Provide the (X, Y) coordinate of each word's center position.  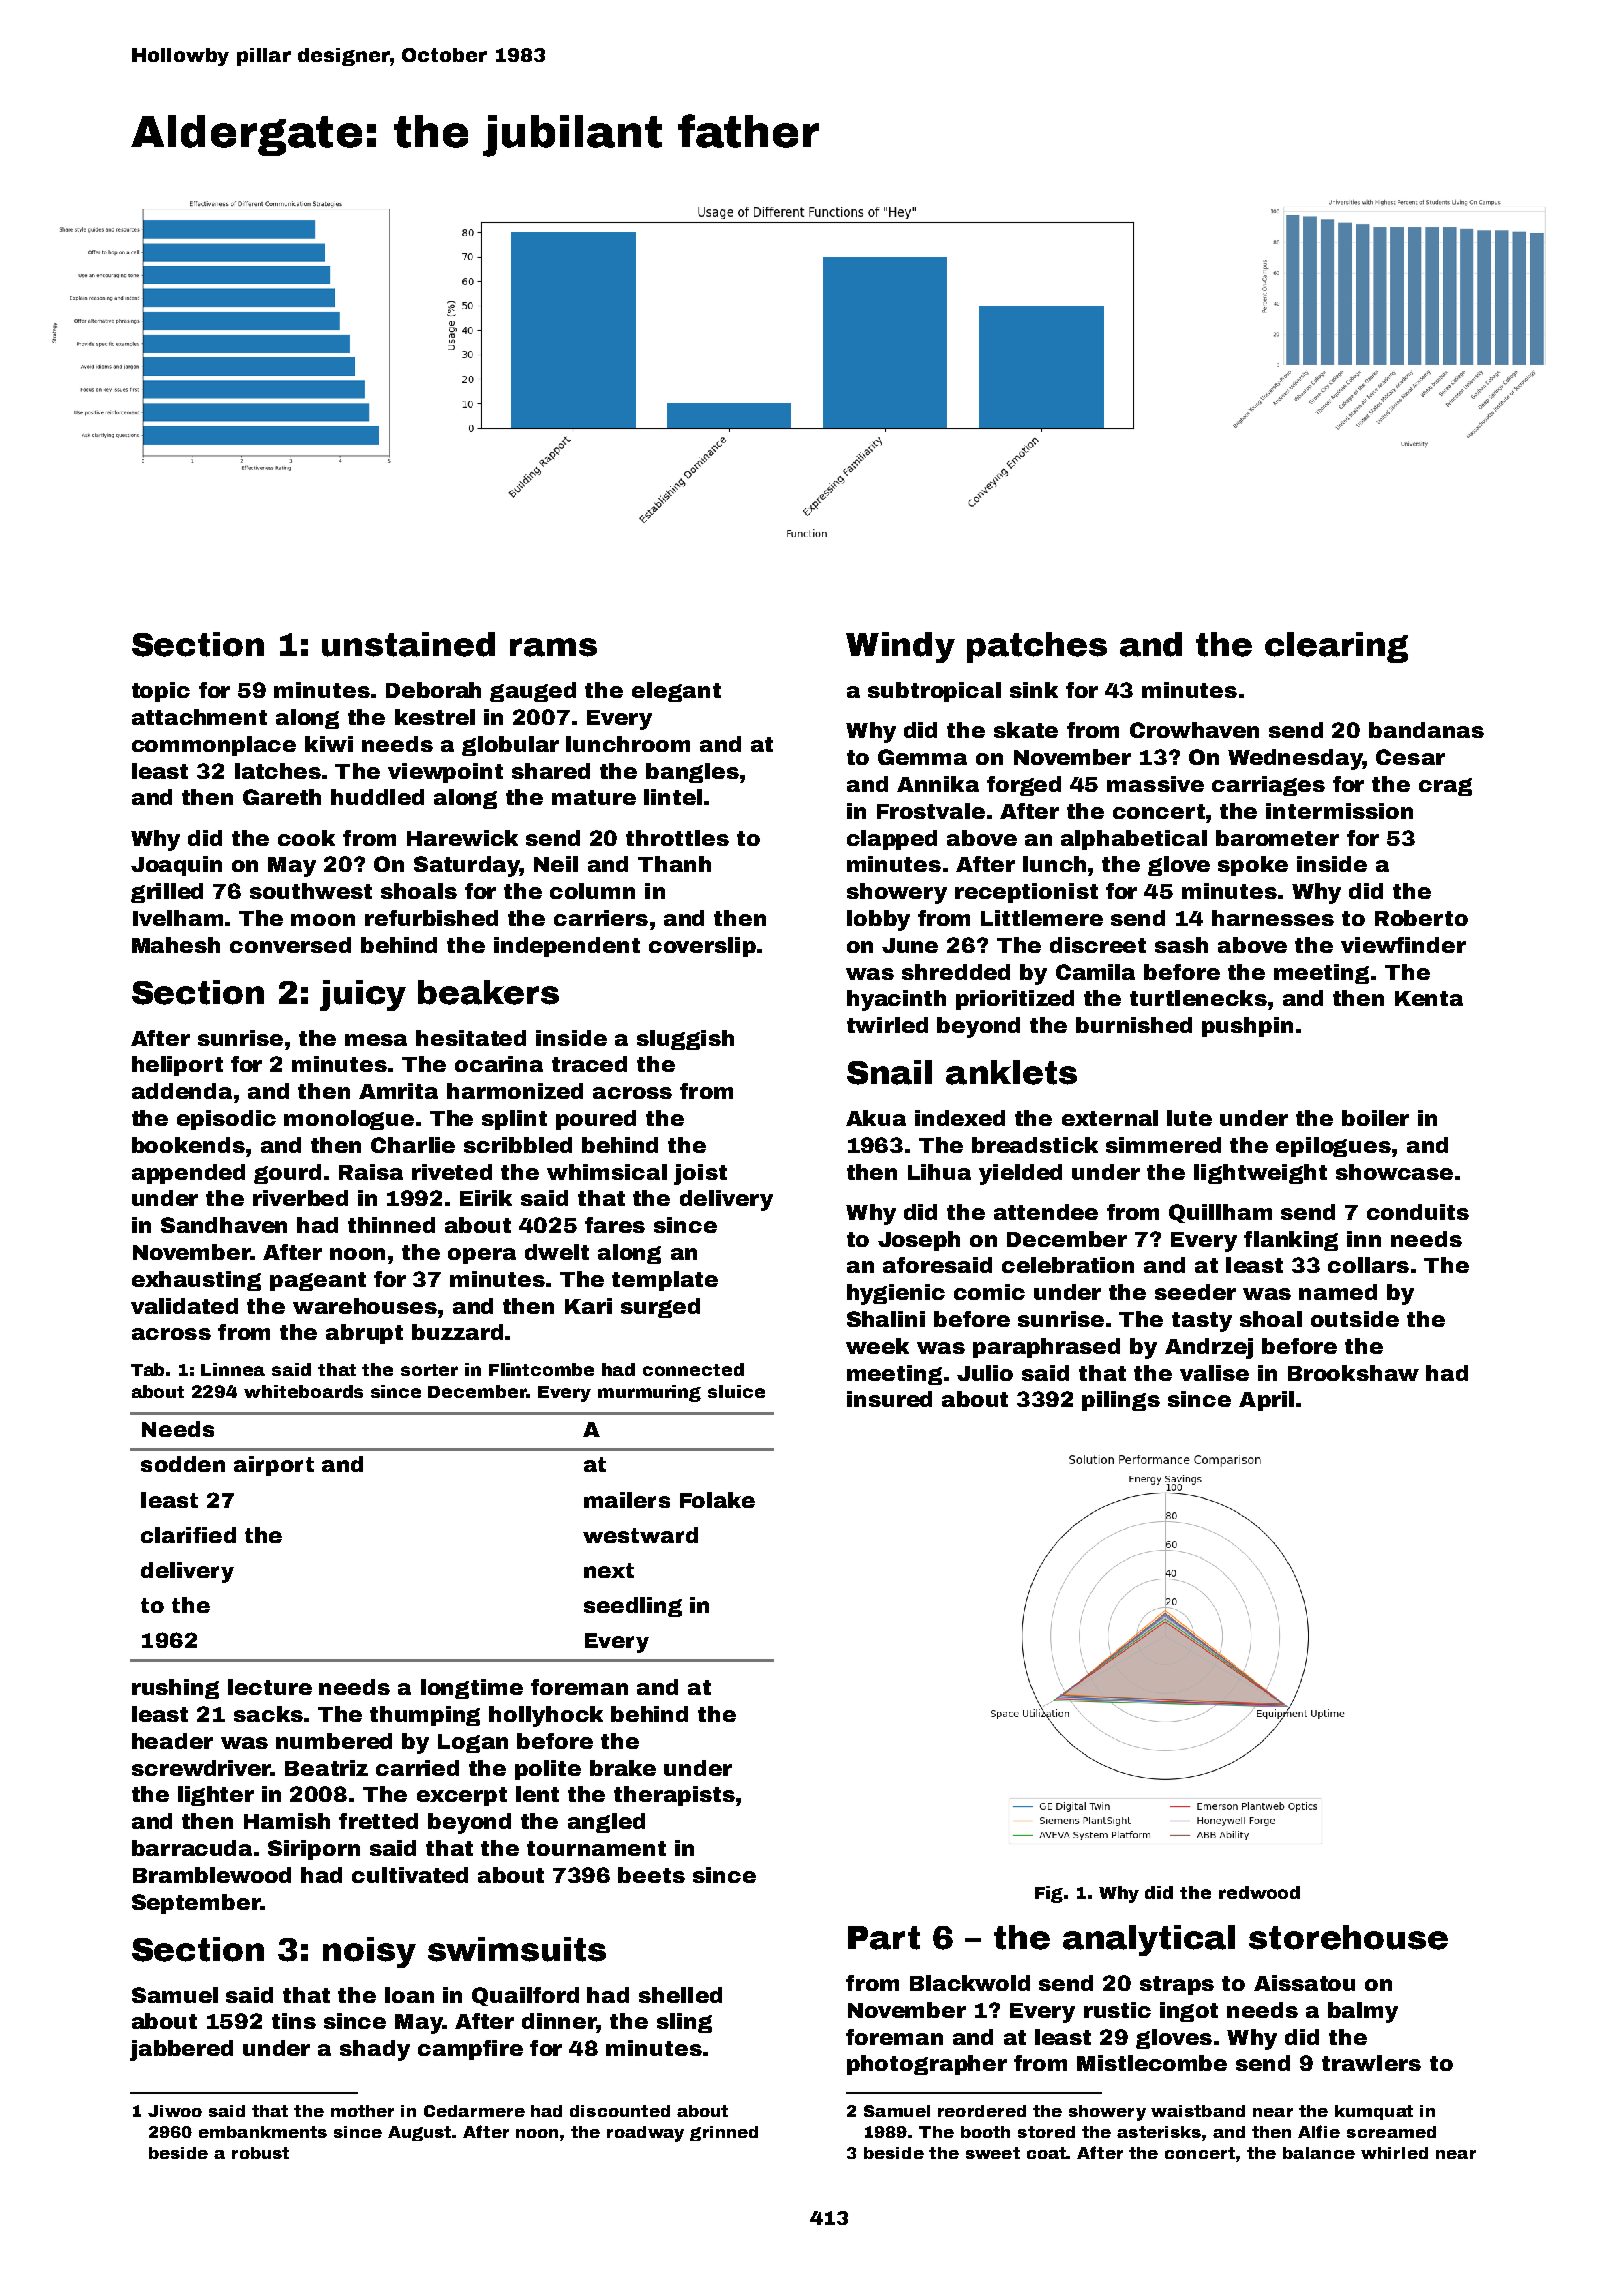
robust (260, 2153)
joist (700, 1174)
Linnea (233, 1369)
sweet (993, 2153)
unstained (408, 644)
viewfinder (1403, 945)
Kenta (1429, 998)
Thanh (674, 864)
